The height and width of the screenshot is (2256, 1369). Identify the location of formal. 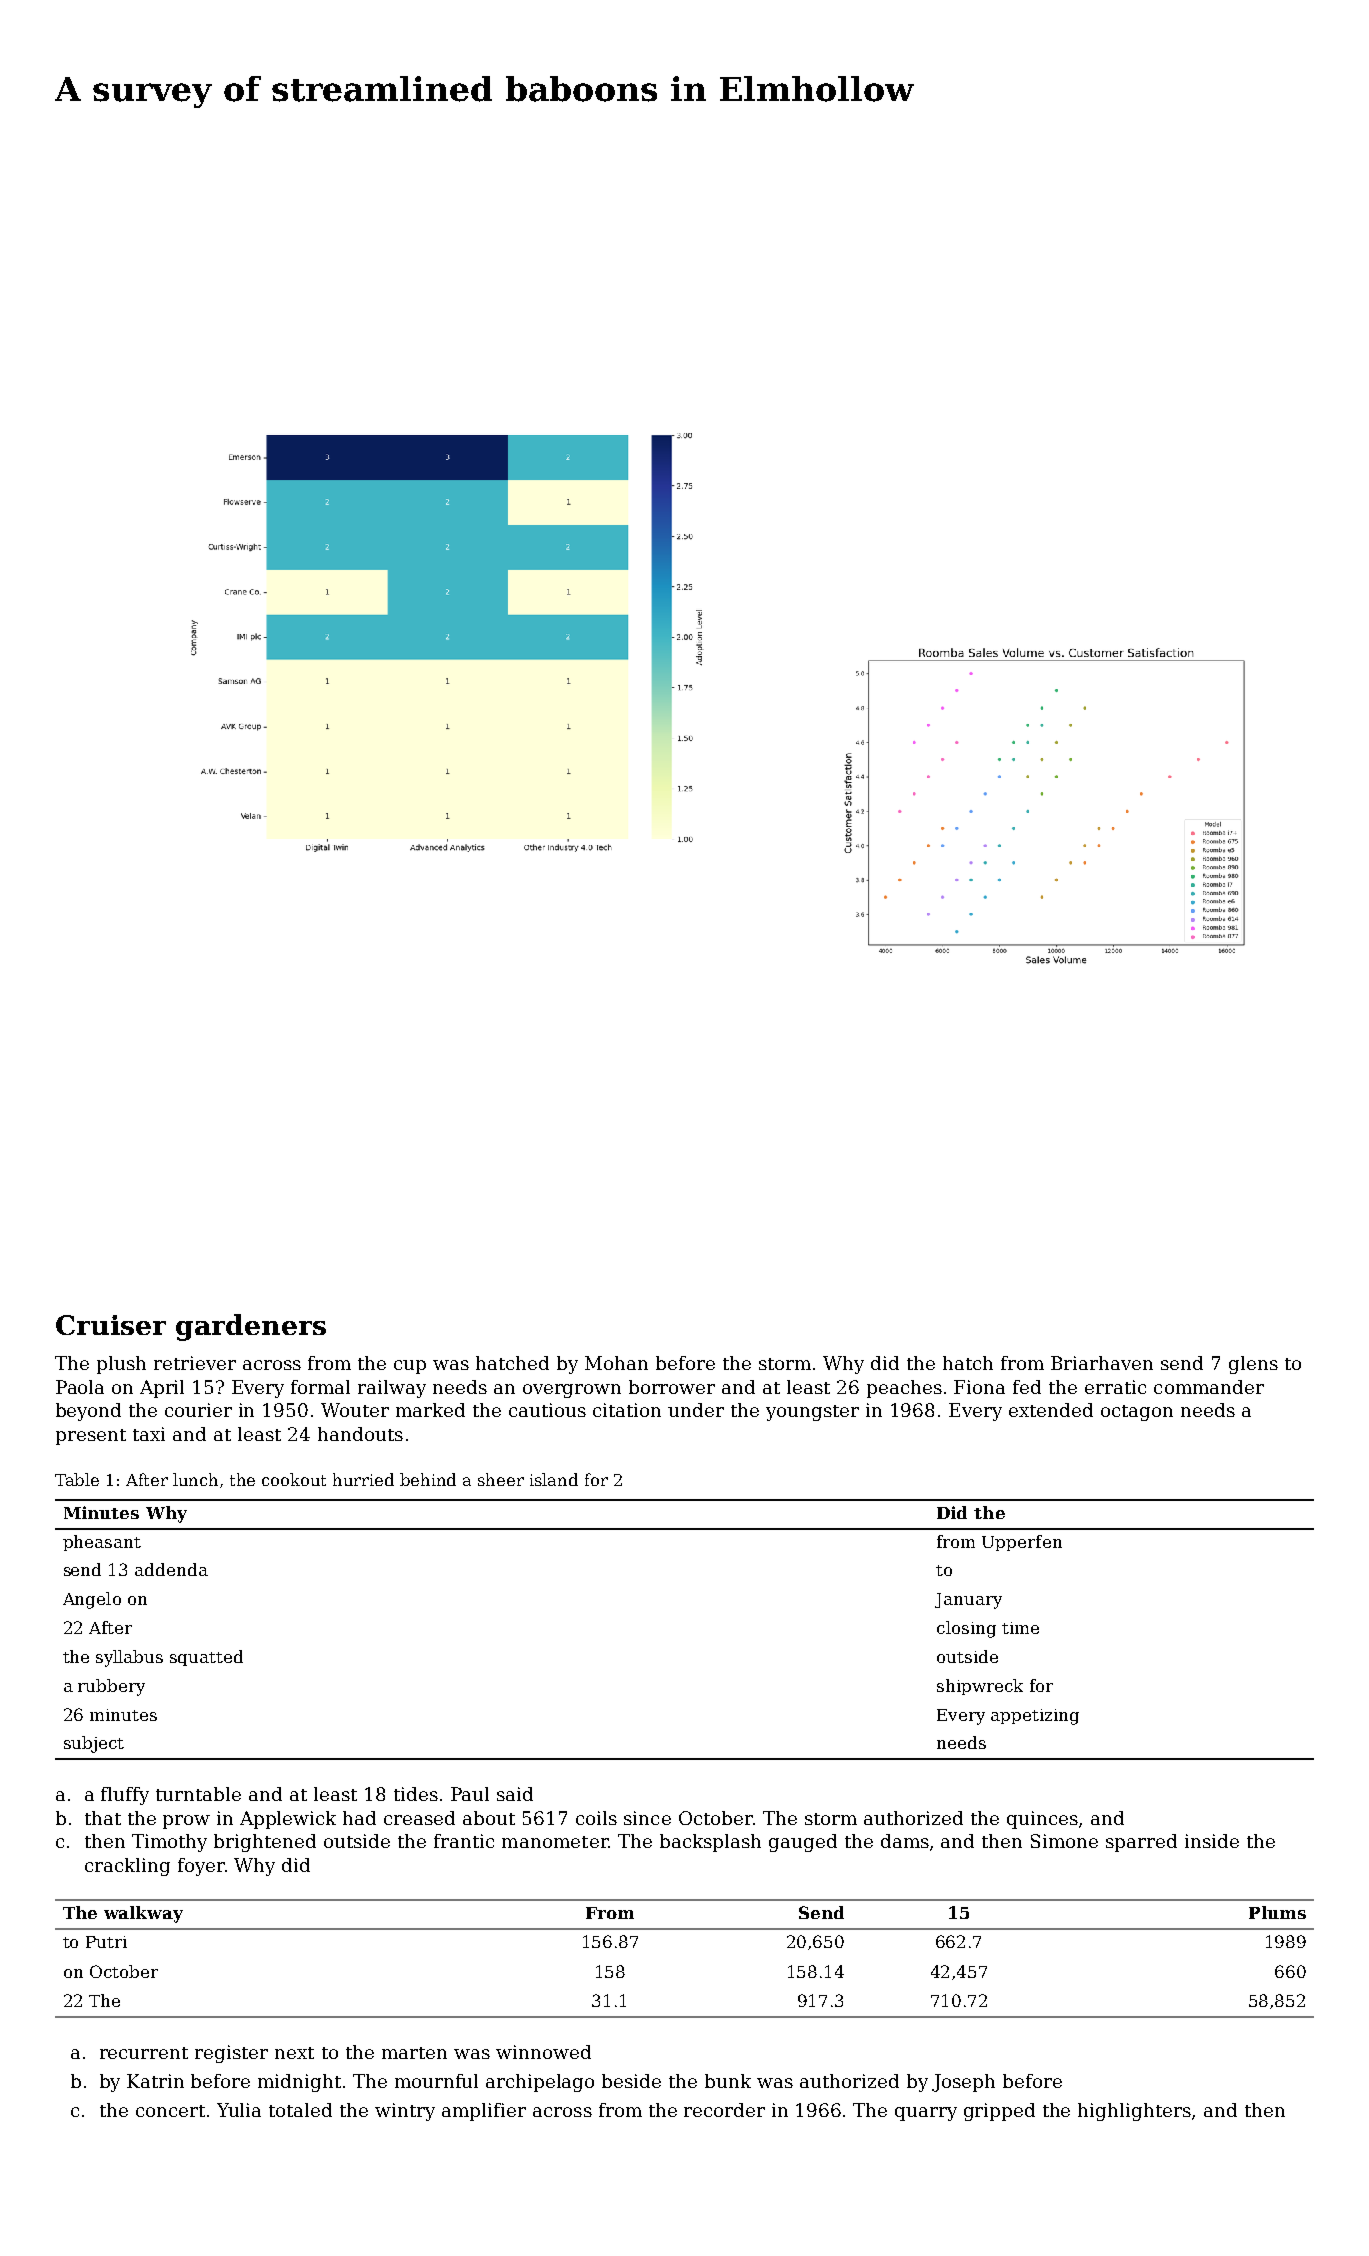
(320, 1387).
